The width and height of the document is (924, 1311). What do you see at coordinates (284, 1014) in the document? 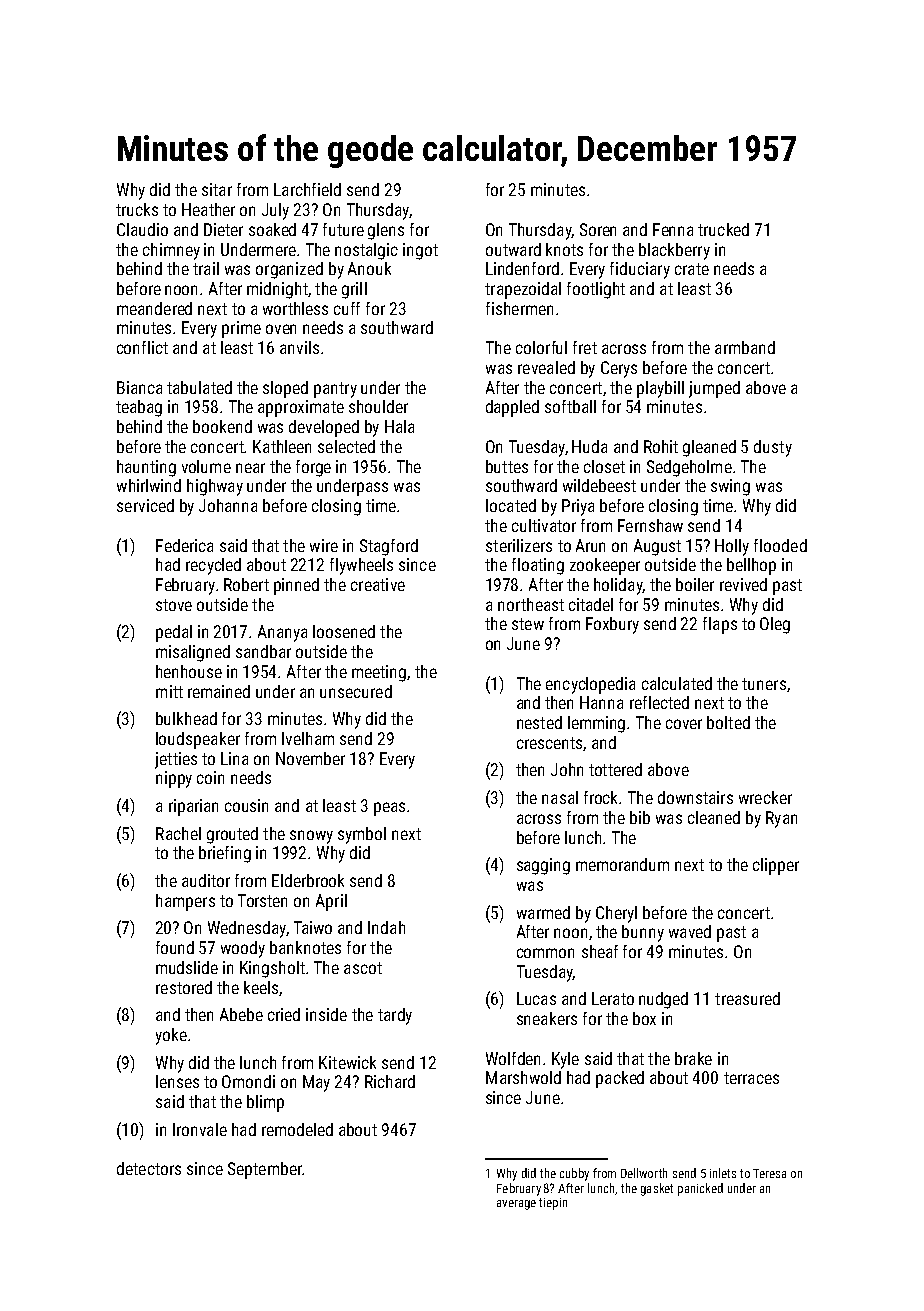
I see `cried` at bounding box center [284, 1014].
